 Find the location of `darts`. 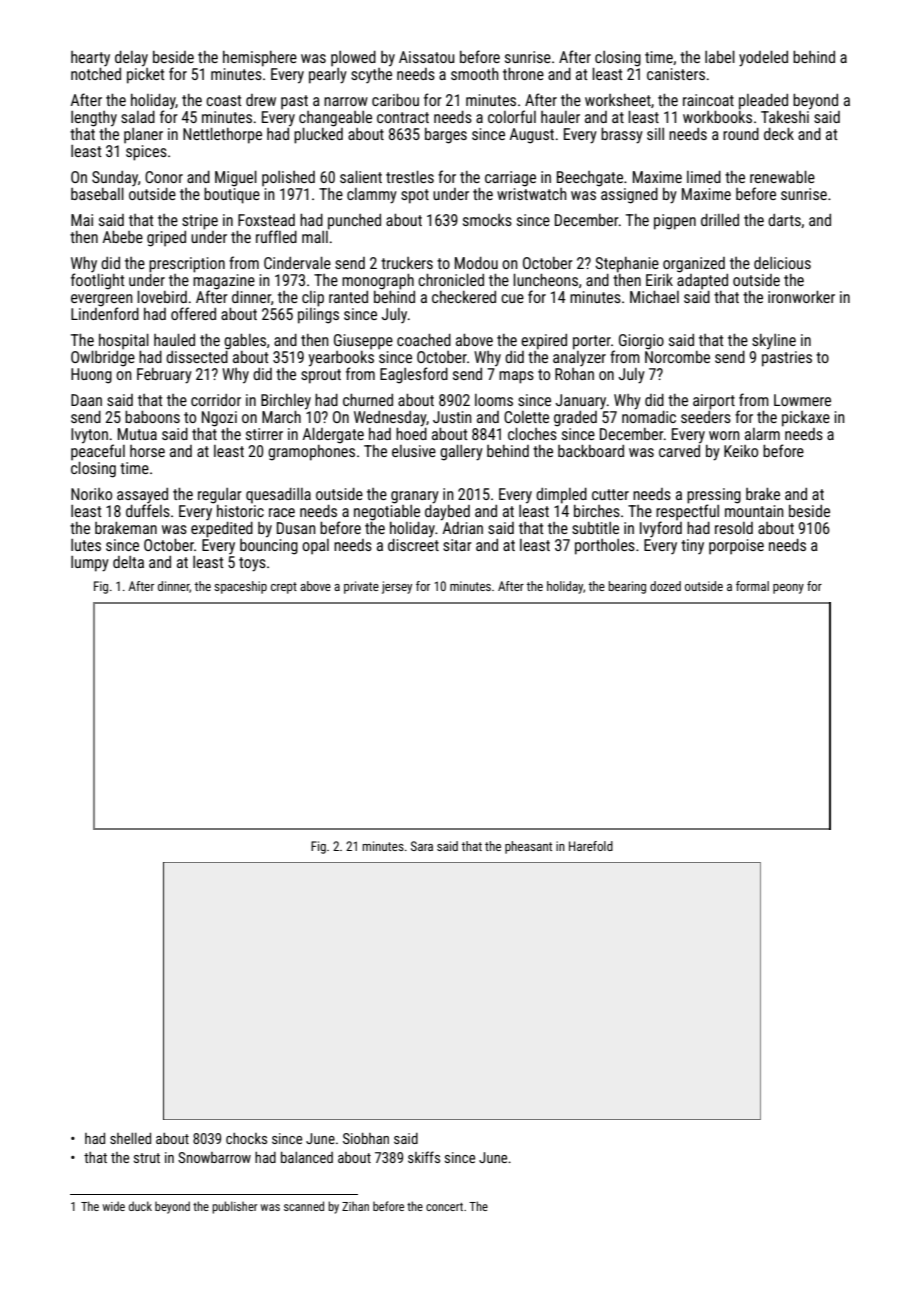

darts is located at coordinates (784, 220).
